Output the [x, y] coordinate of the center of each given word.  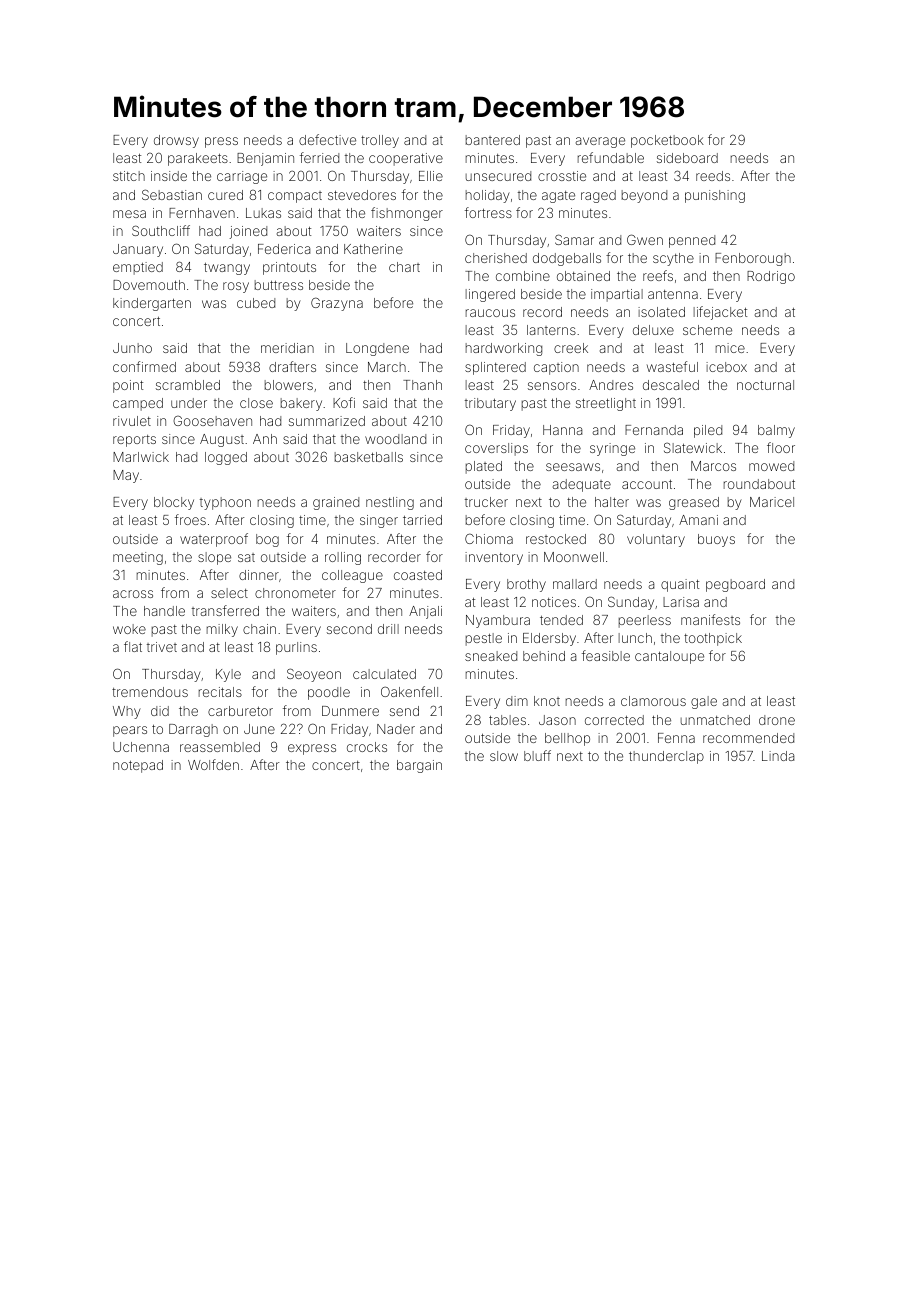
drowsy [176, 141]
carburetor [240, 711]
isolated [661, 312]
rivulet [132, 421]
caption [556, 368]
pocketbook [667, 141]
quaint [680, 585]
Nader [396, 729]
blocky [174, 503]
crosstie [562, 176]
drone [777, 720]
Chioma [489, 538]
